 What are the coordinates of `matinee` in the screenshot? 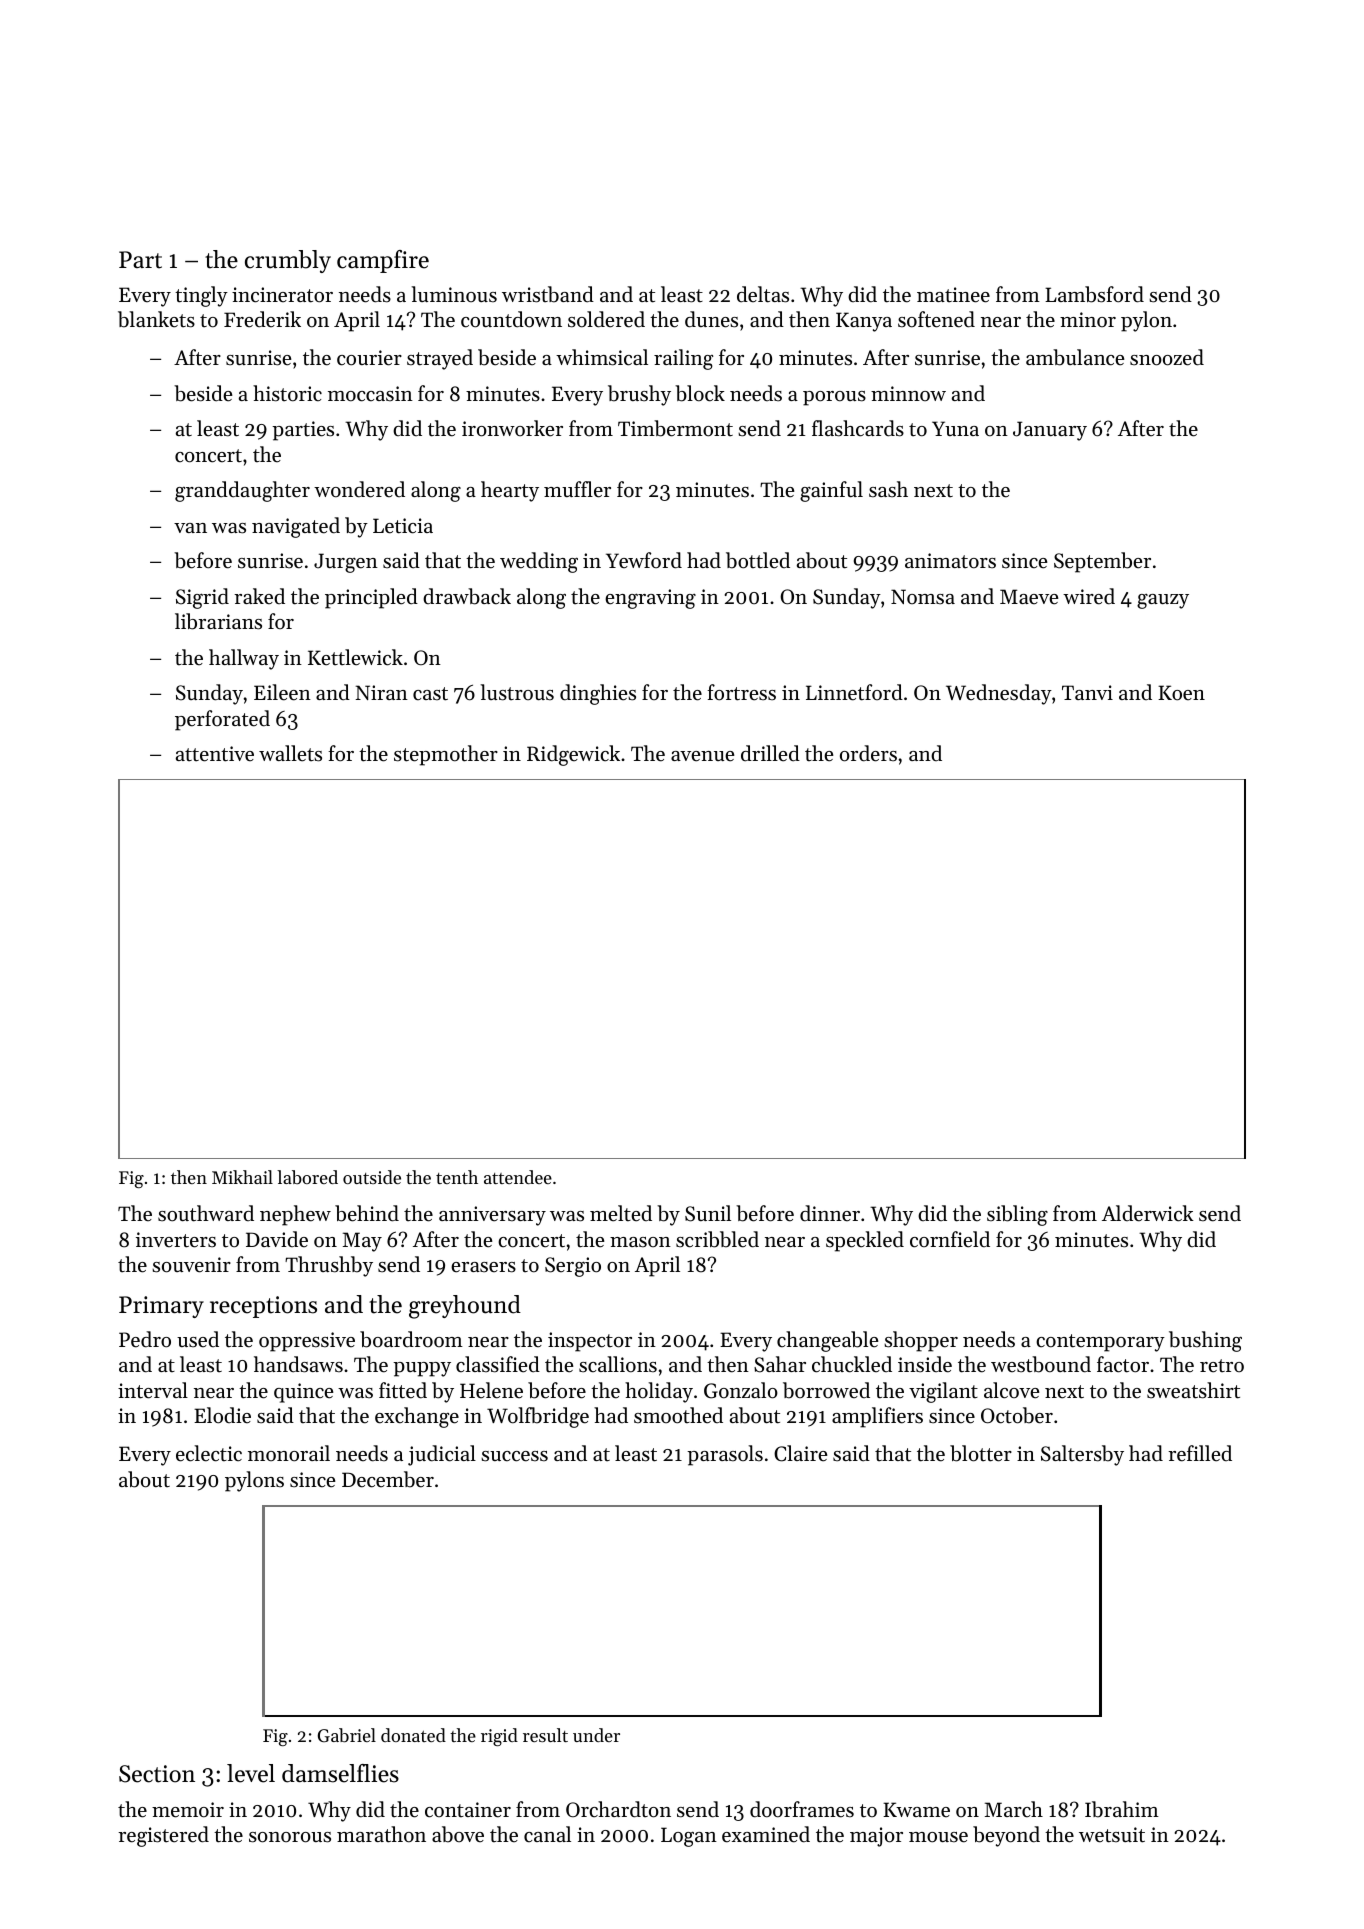 It's located at (953, 295).
